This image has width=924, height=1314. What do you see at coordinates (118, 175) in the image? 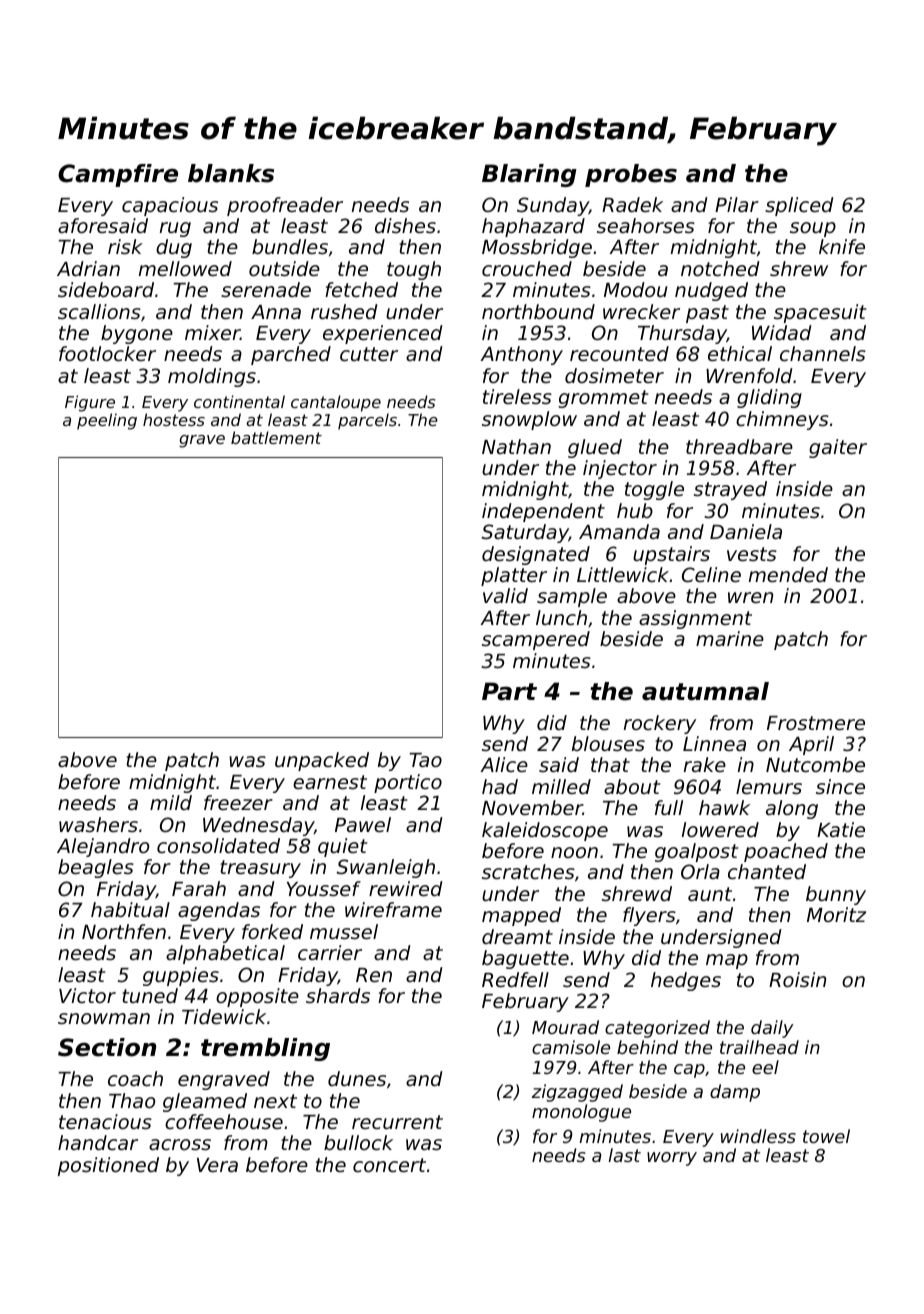
I see `Campfire` at bounding box center [118, 175].
